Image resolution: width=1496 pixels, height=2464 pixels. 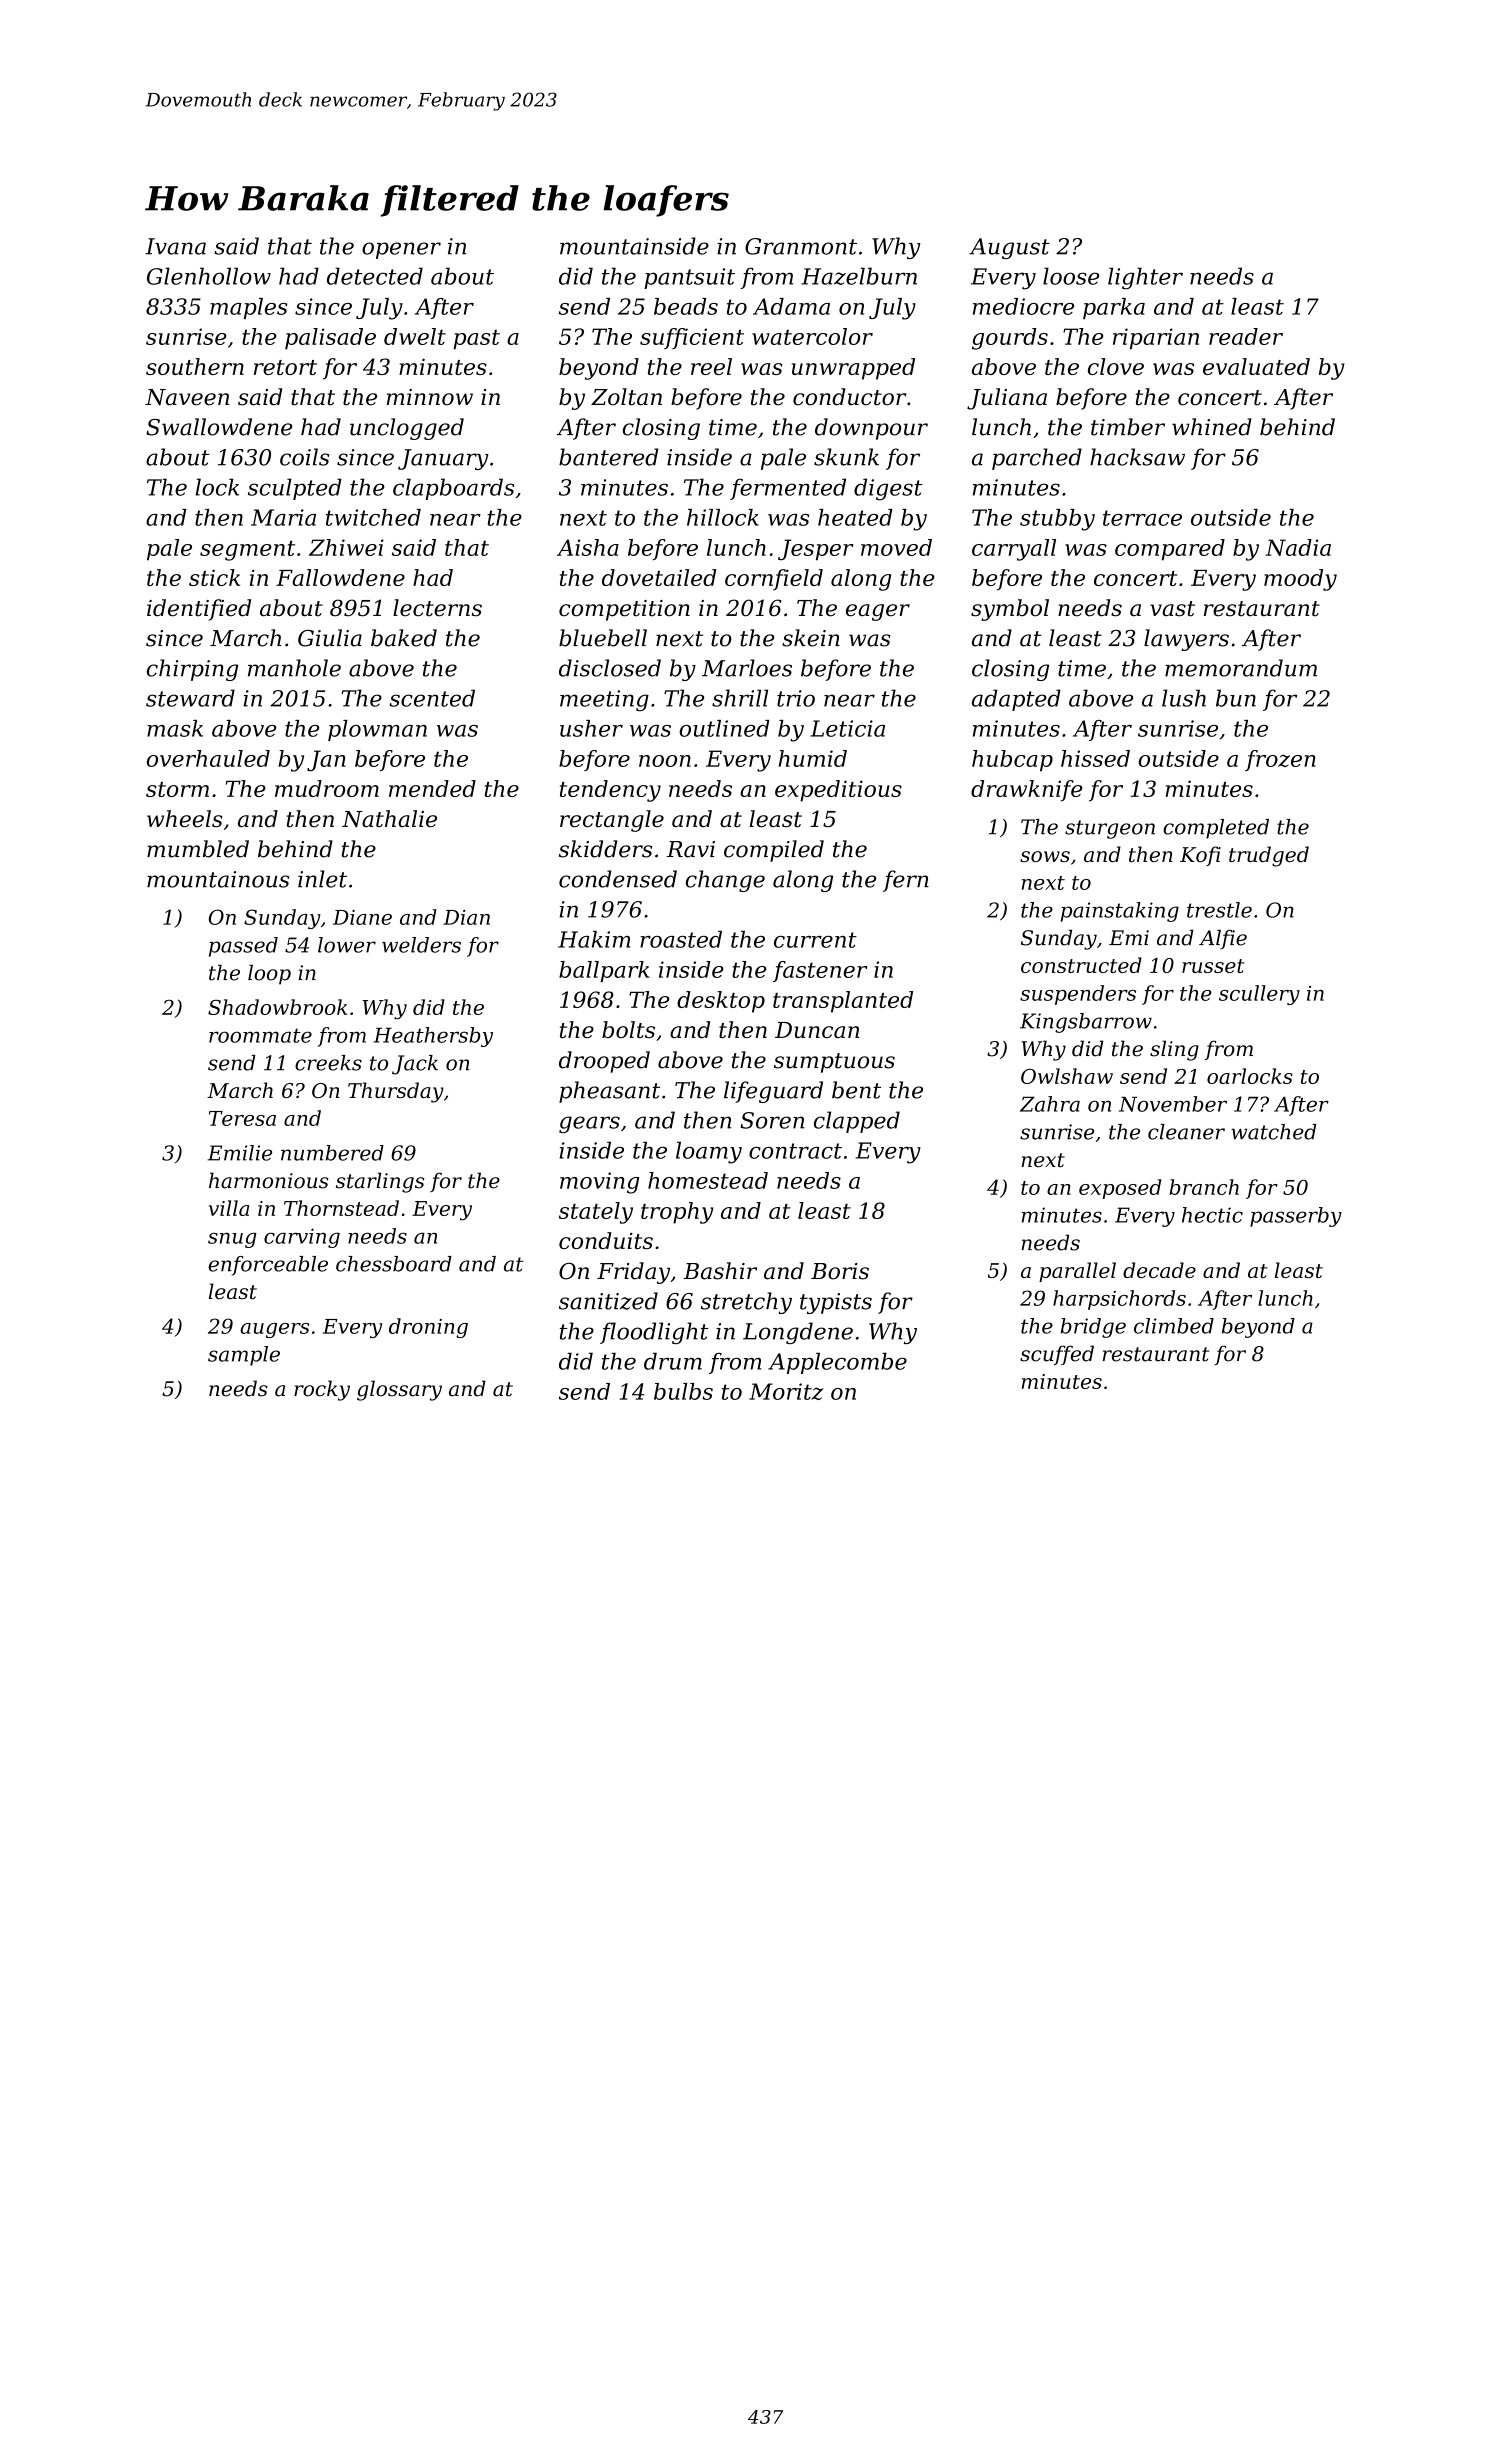 What do you see at coordinates (1145, 278) in the image?
I see `lighter` at bounding box center [1145, 278].
